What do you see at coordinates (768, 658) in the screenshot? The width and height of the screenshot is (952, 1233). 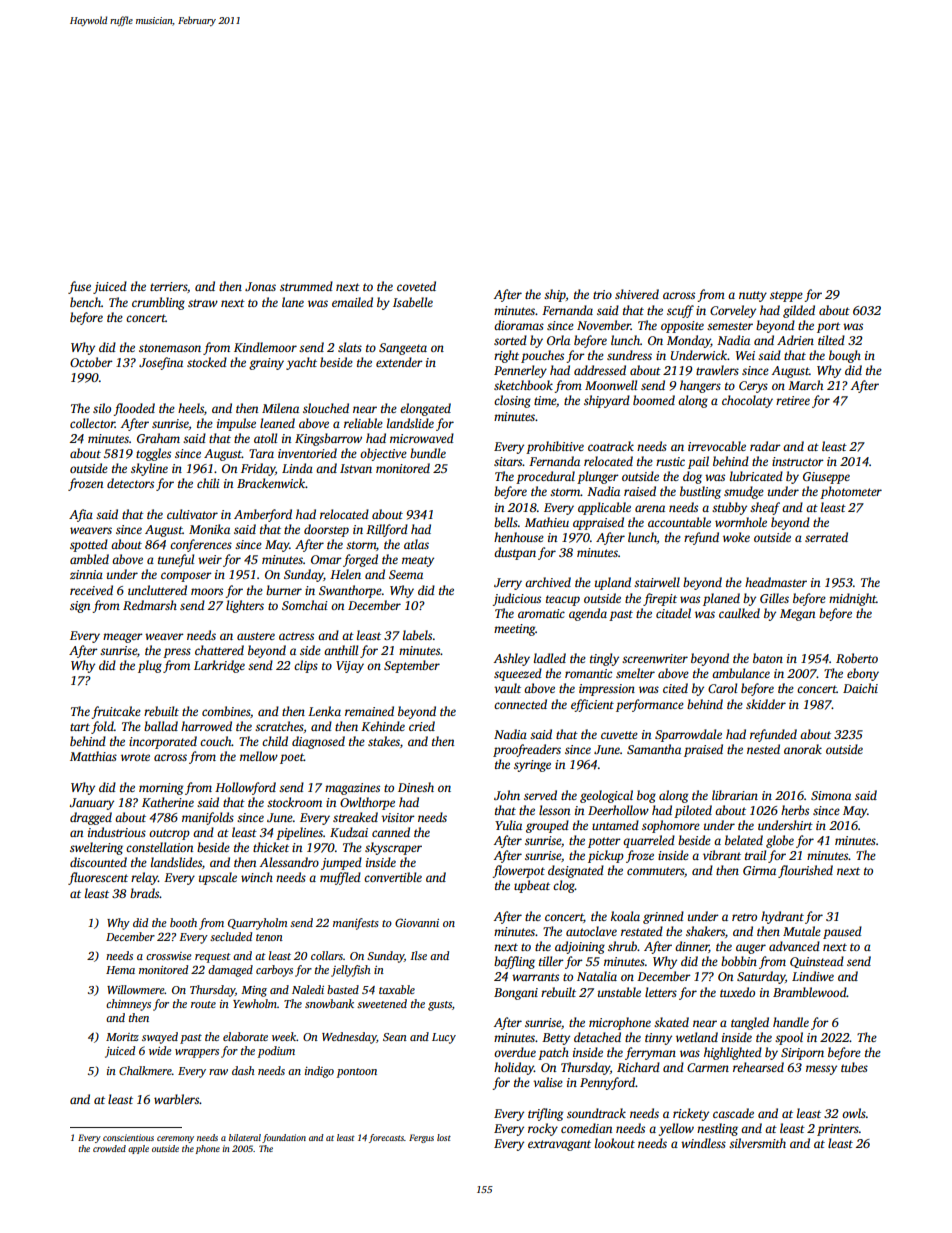 I see `baton` at bounding box center [768, 658].
